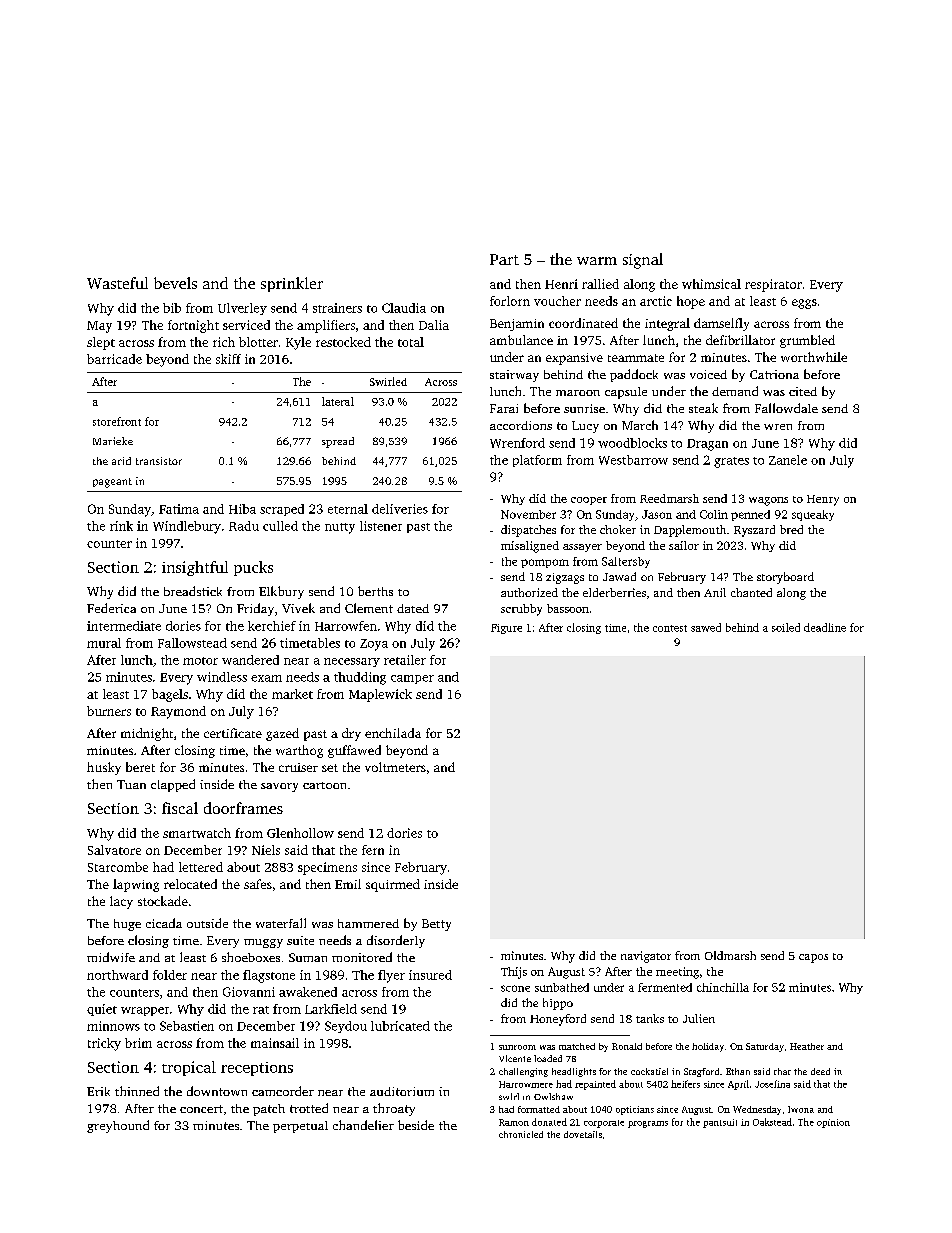  What do you see at coordinates (104, 1044) in the screenshot?
I see `tricky` at bounding box center [104, 1044].
